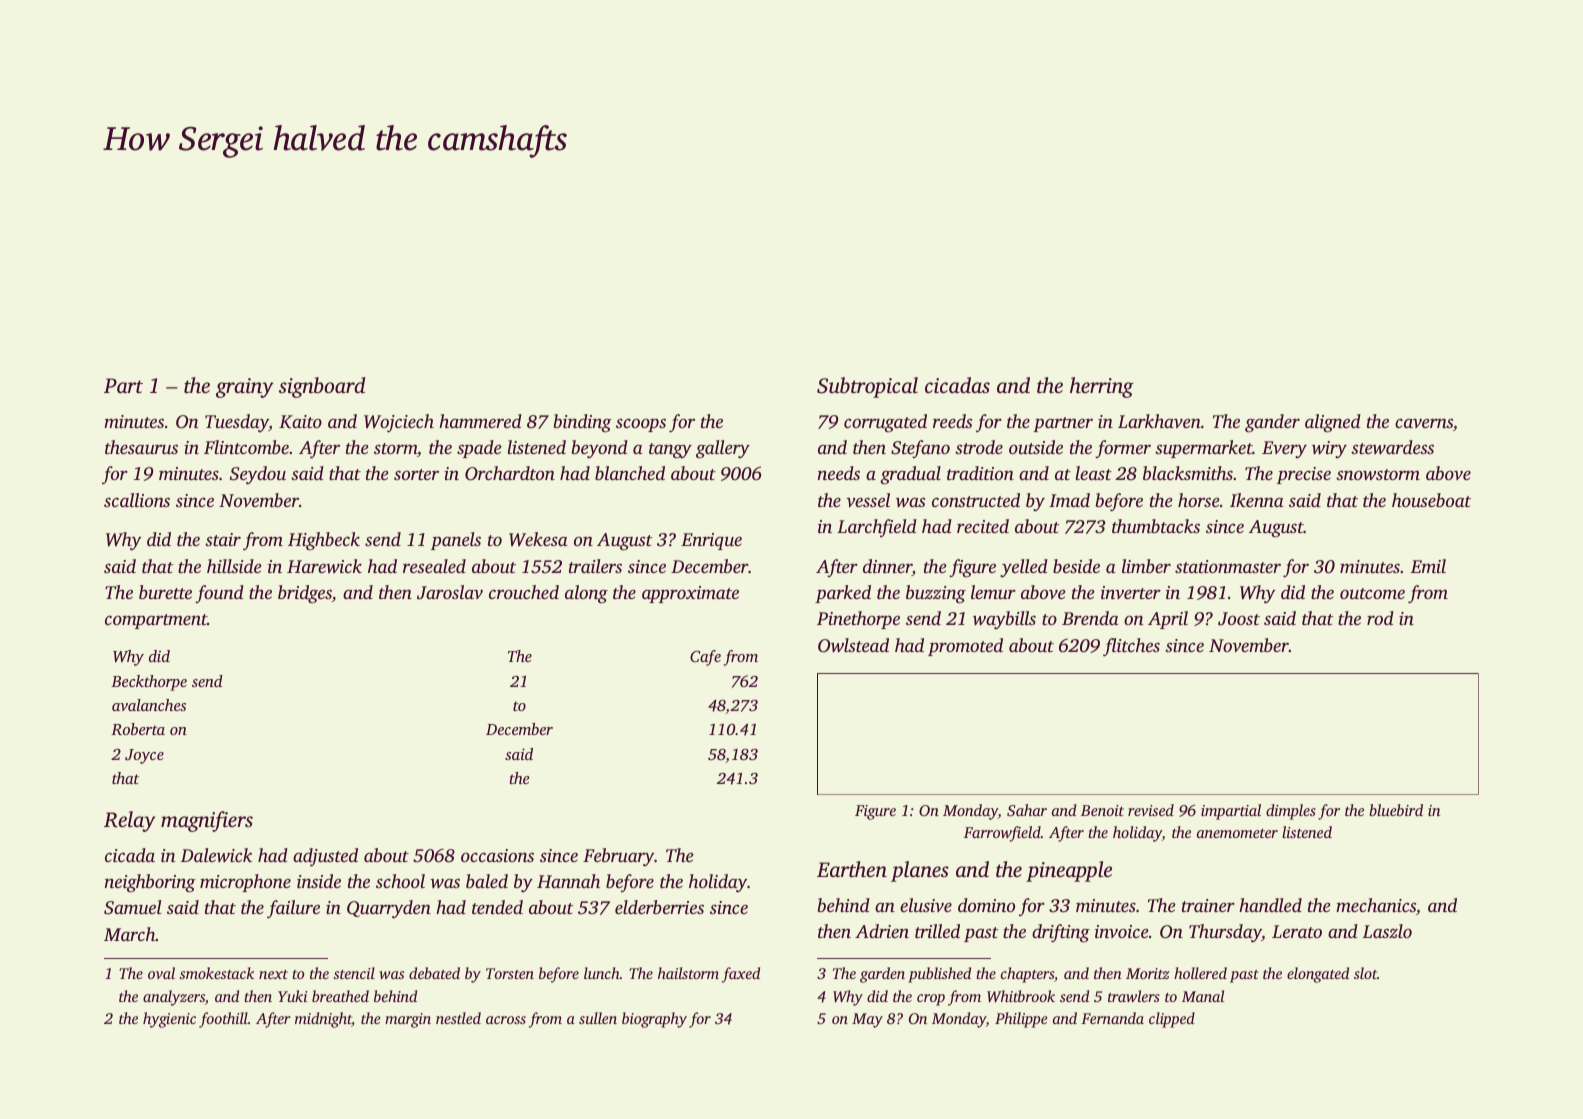 This screenshot has height=1119, width=1583. What do you see at coordinates (1424, 423) in the screenshot?
I see `caverns` at bounding box center [1424, 423].
